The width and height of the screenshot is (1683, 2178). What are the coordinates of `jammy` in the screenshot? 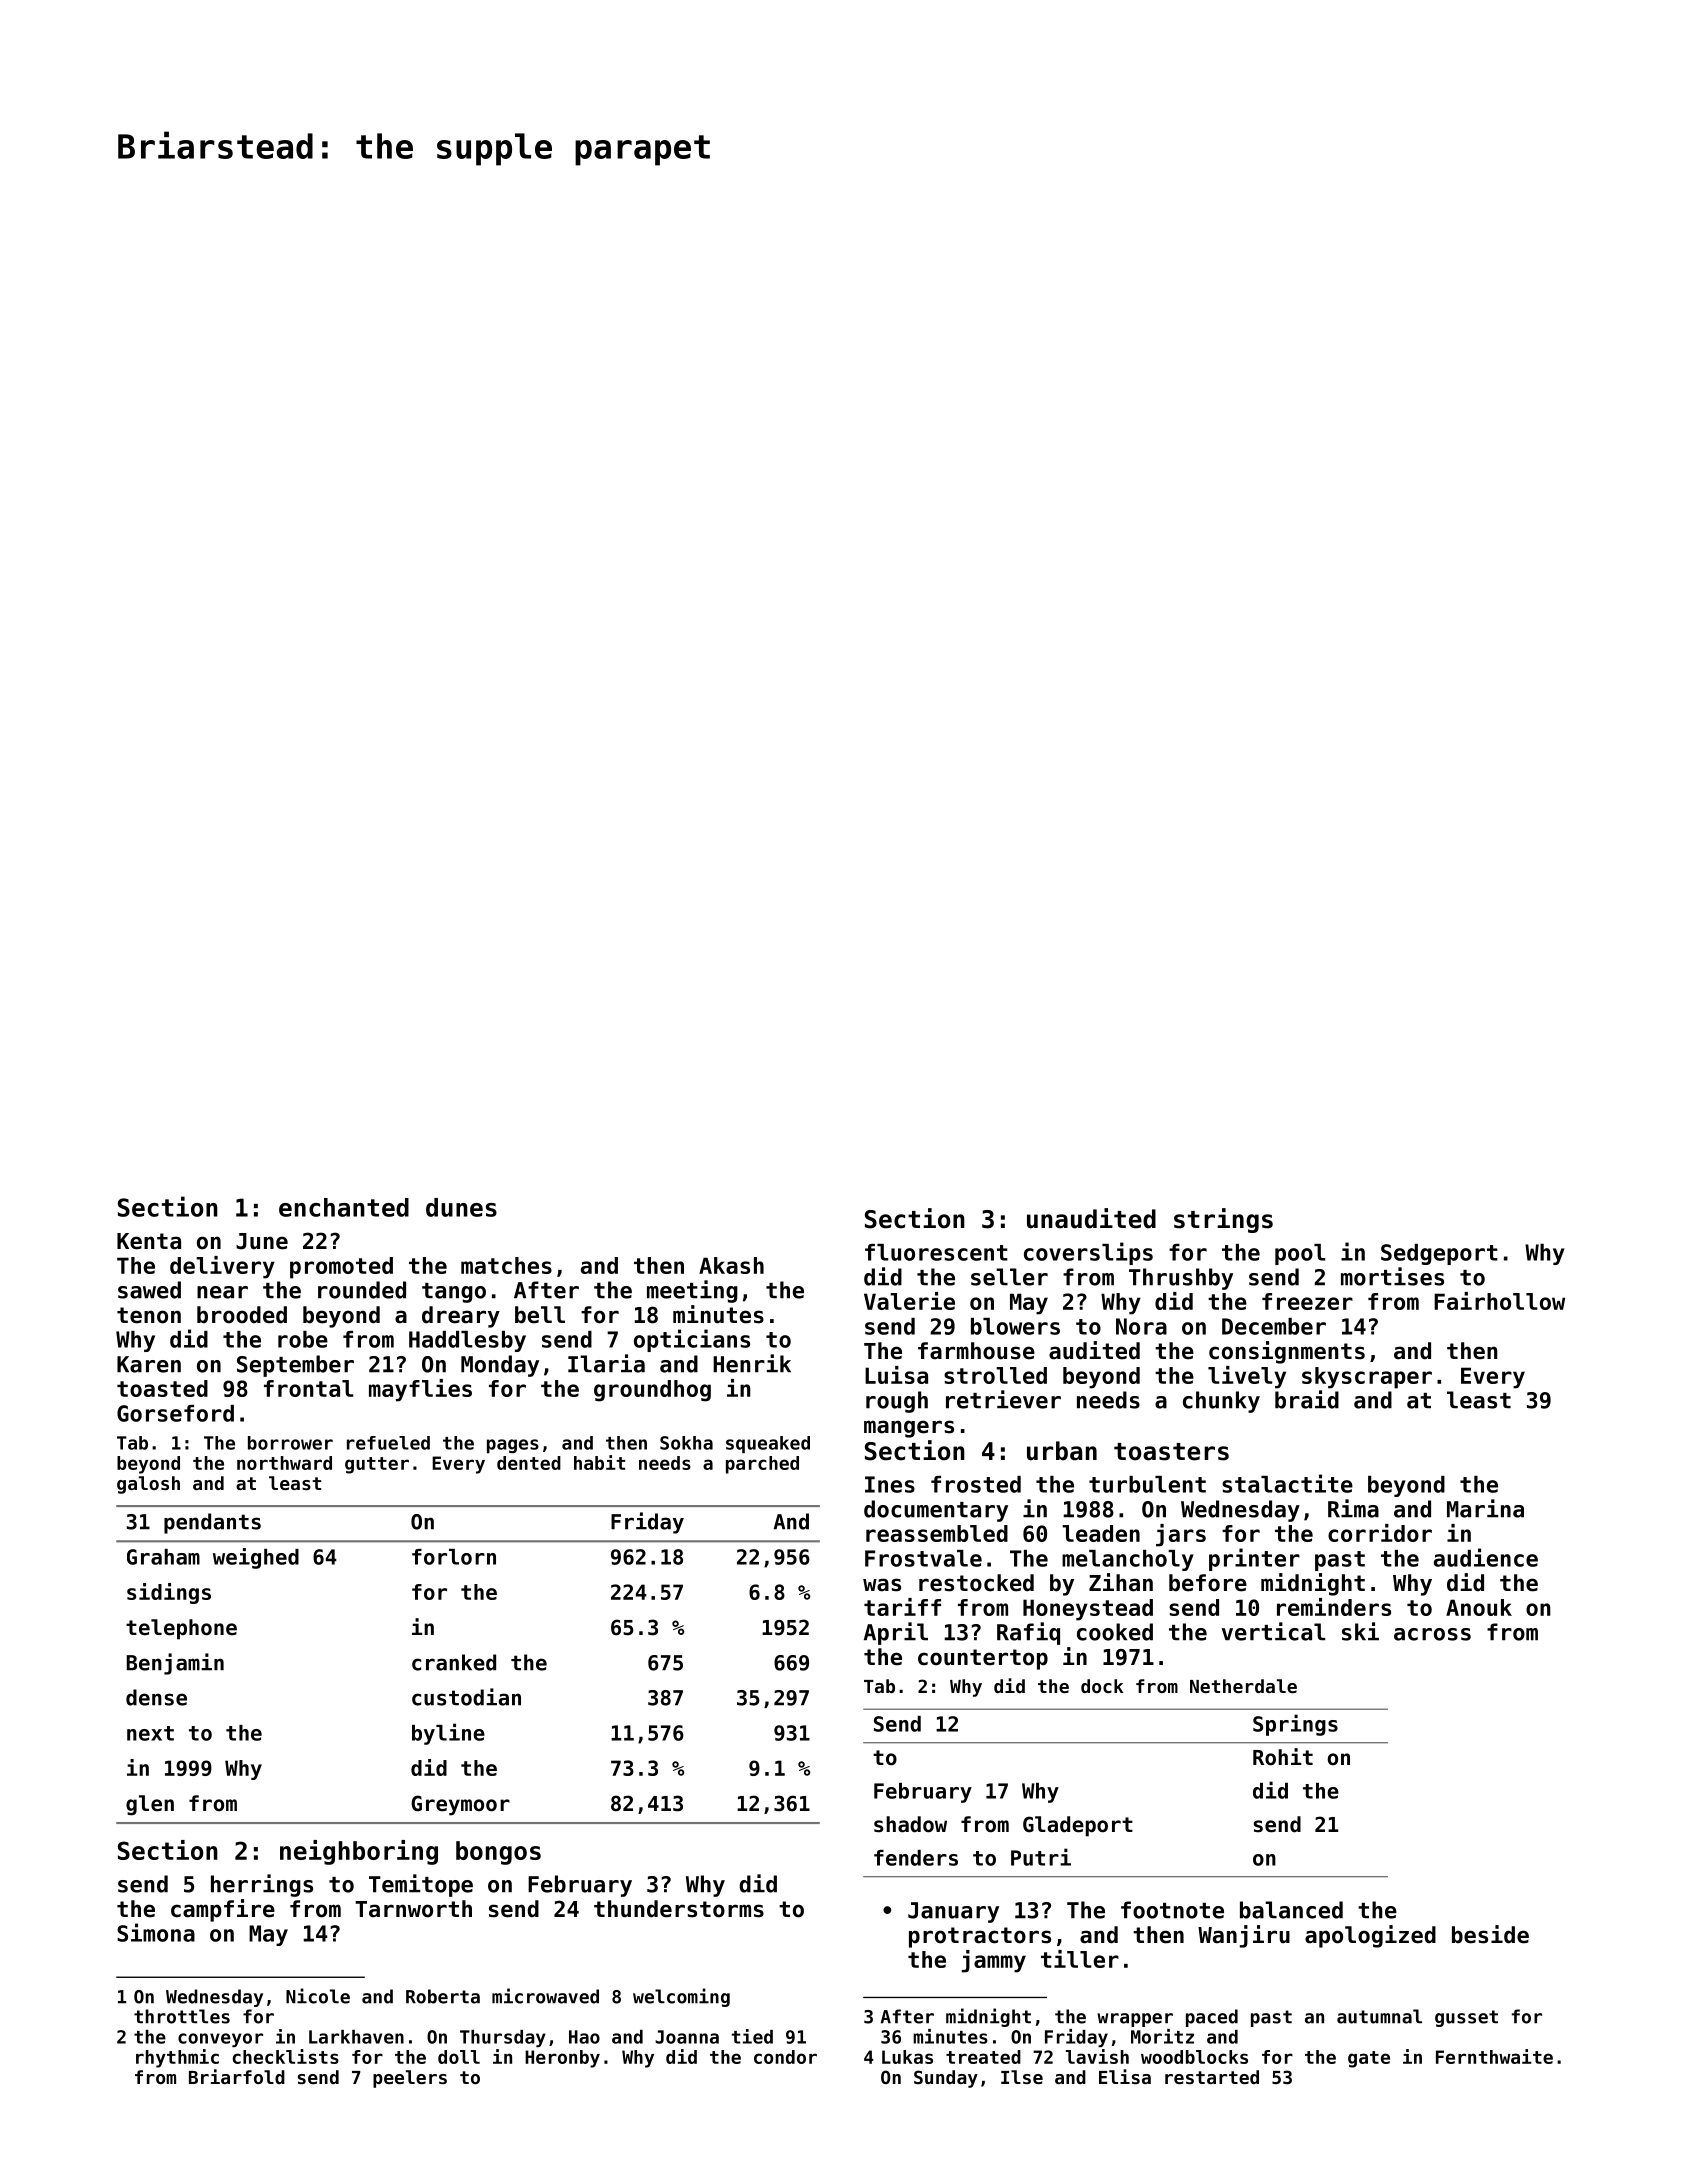 It's located at (994, 1961).
